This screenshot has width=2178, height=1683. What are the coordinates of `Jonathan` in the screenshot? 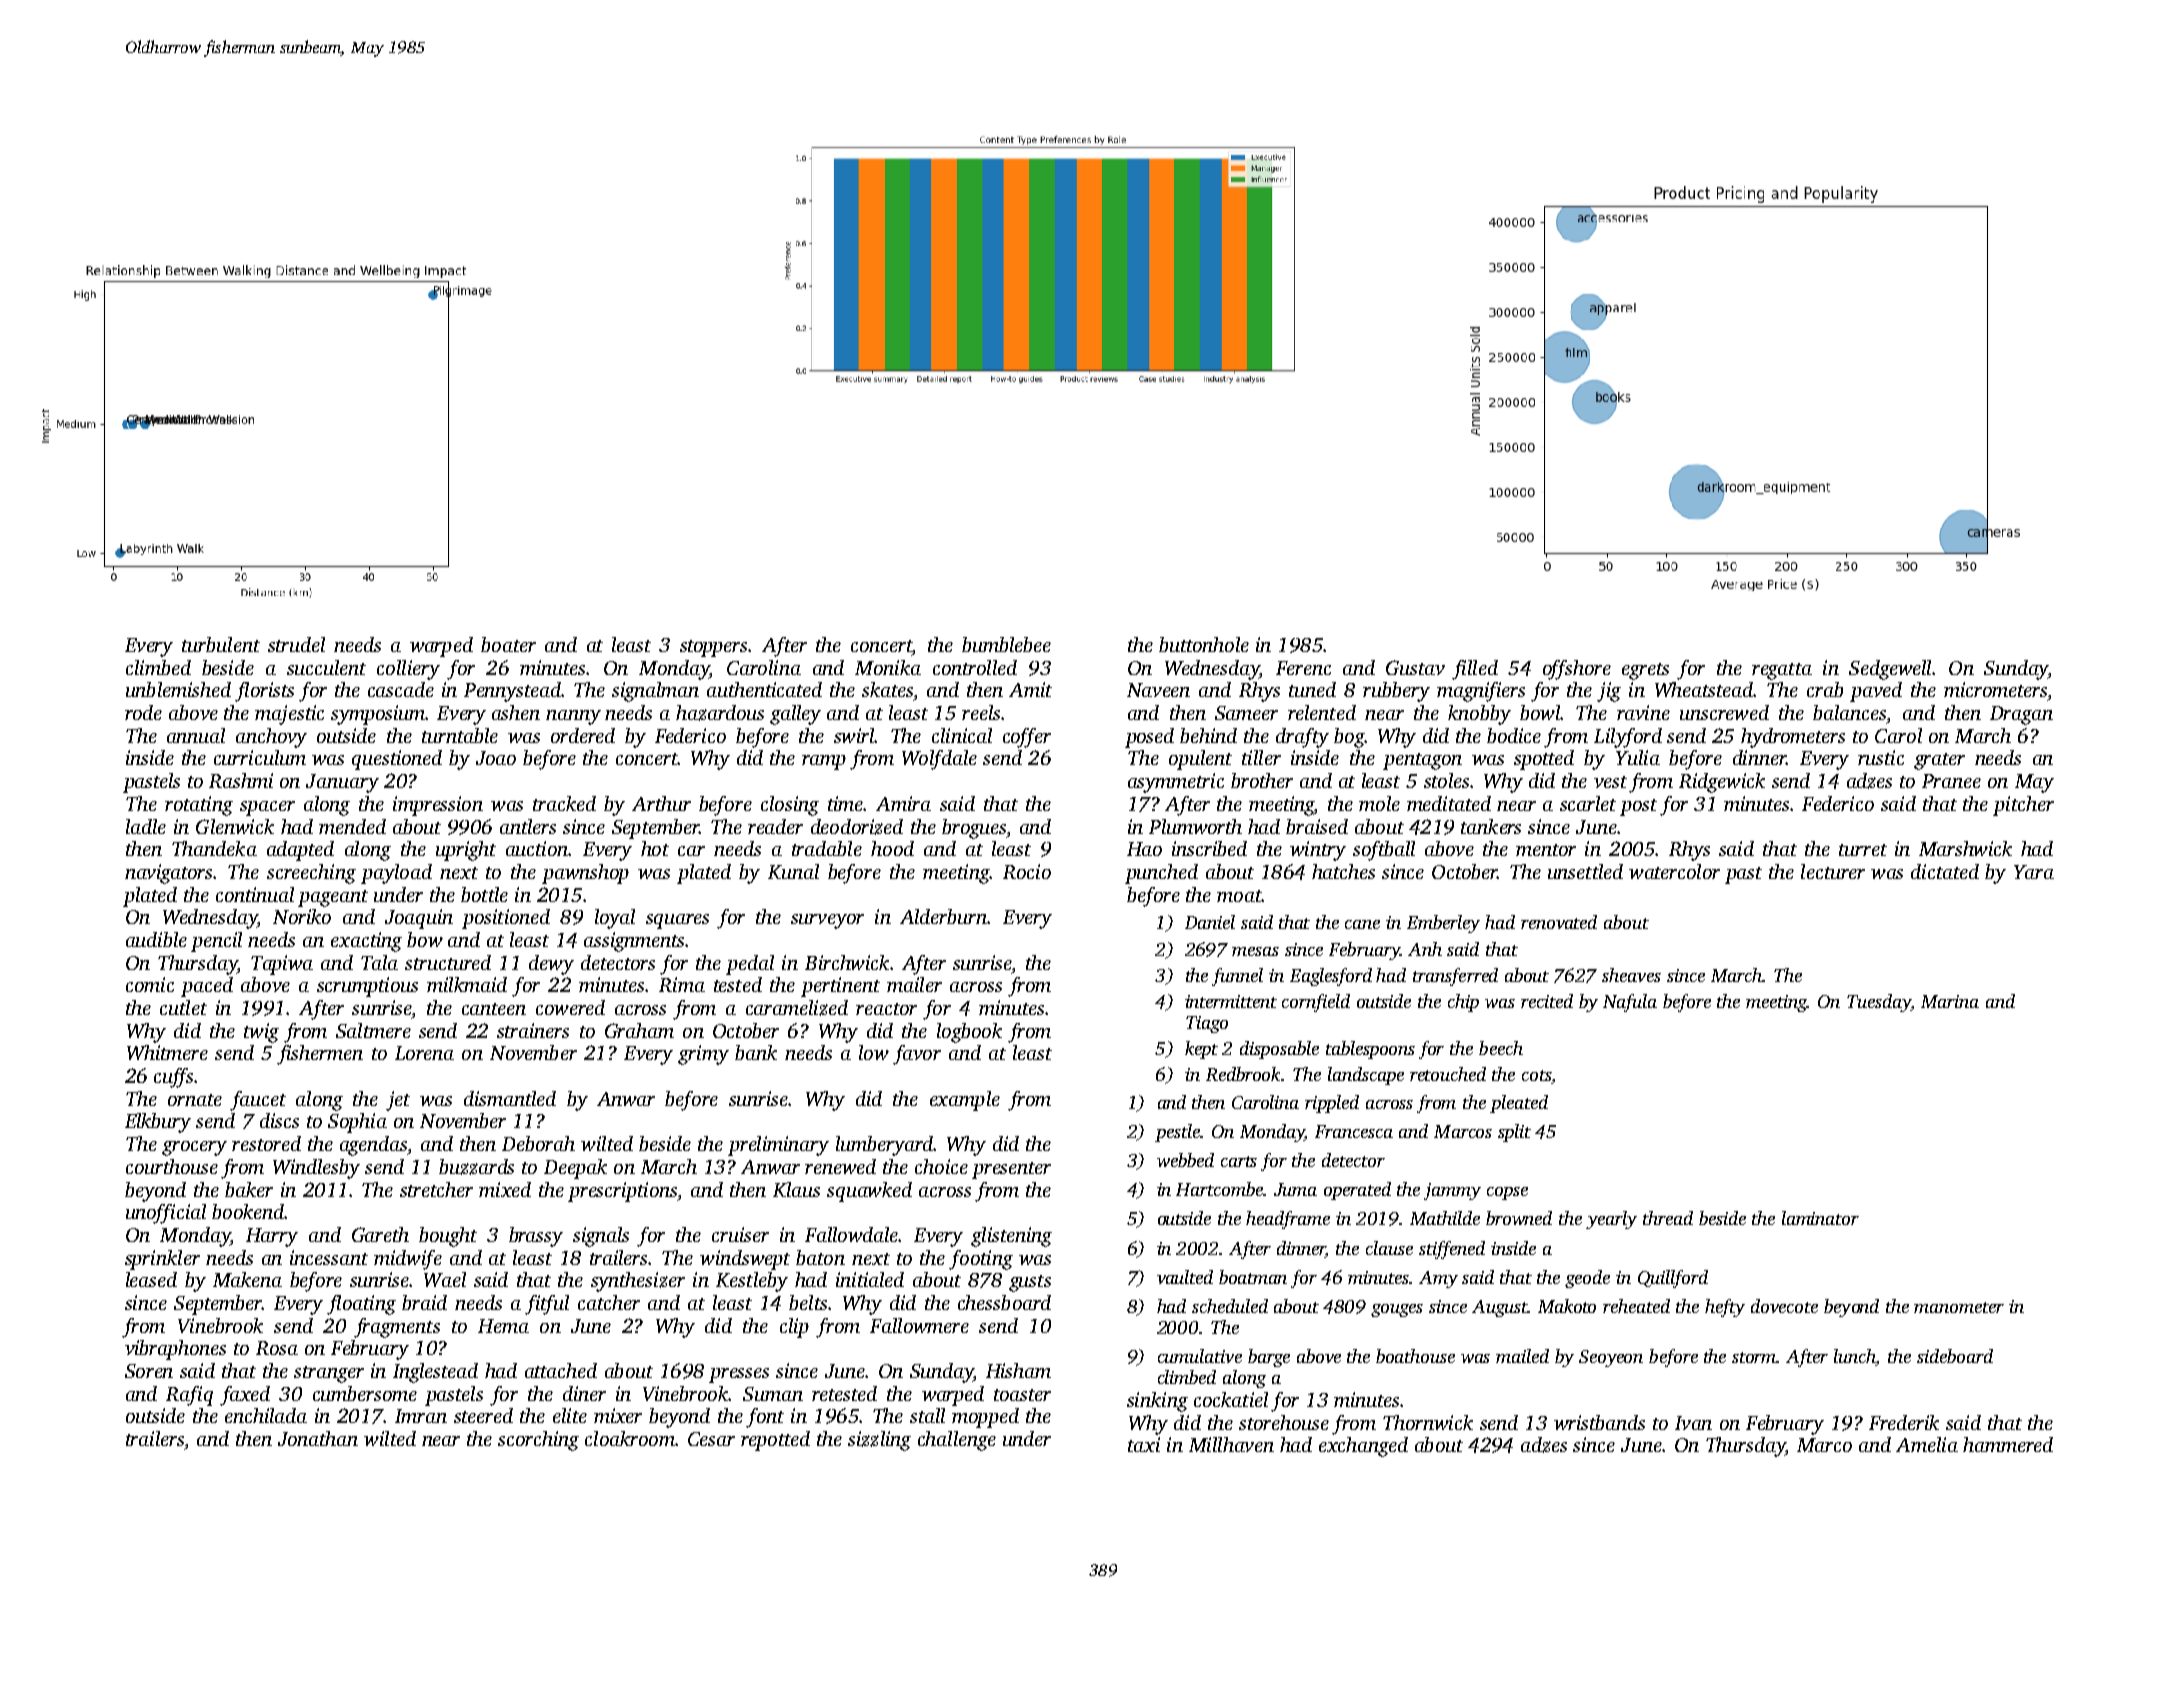 It's located at (318, 1438).
